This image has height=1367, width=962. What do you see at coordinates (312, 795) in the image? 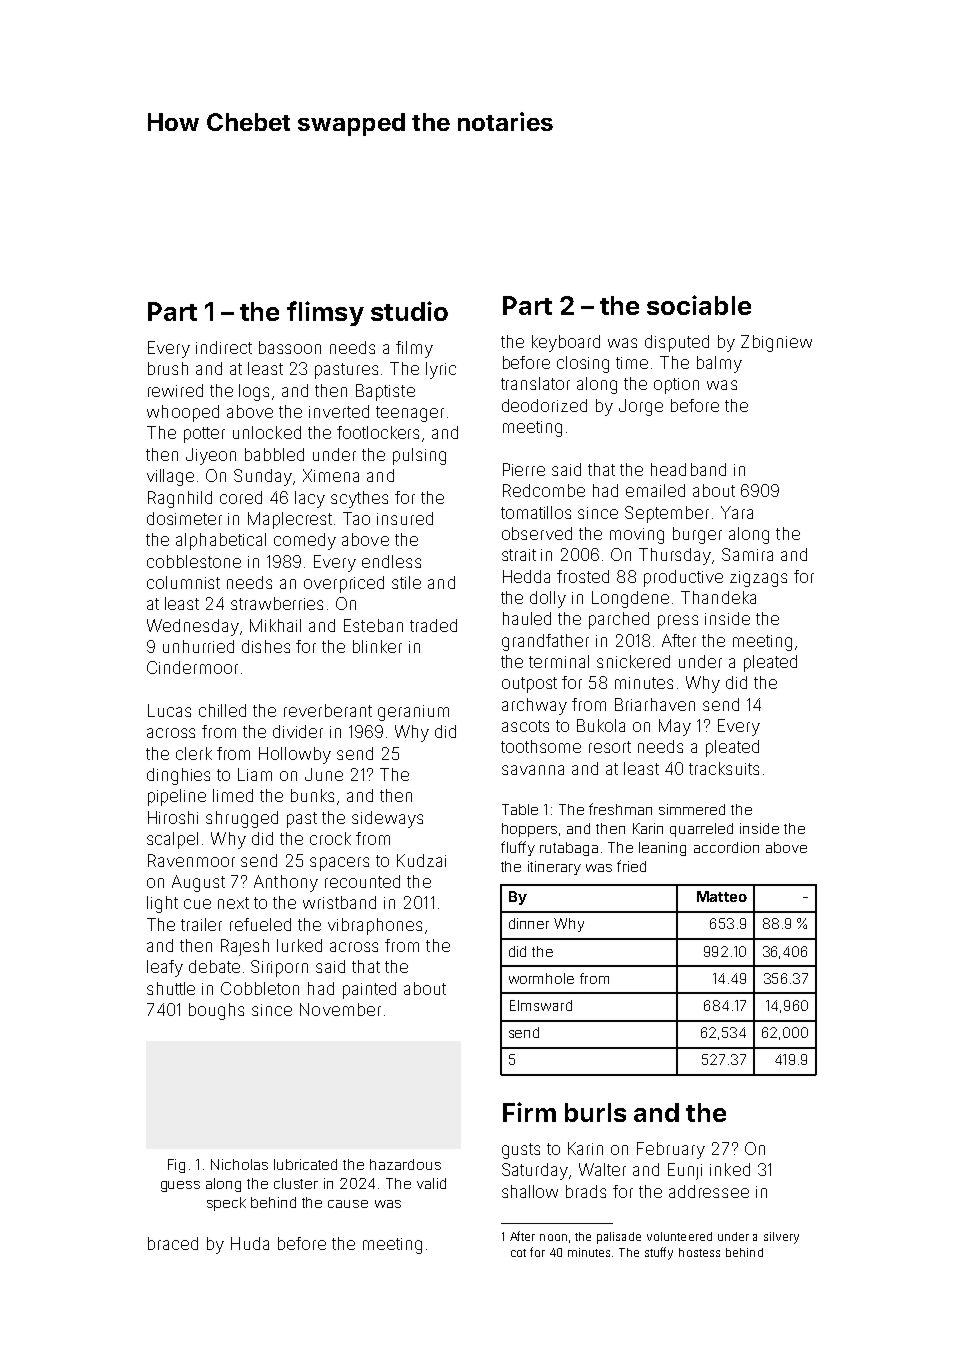
I see `bunks` at bounding box center [312, 795].
